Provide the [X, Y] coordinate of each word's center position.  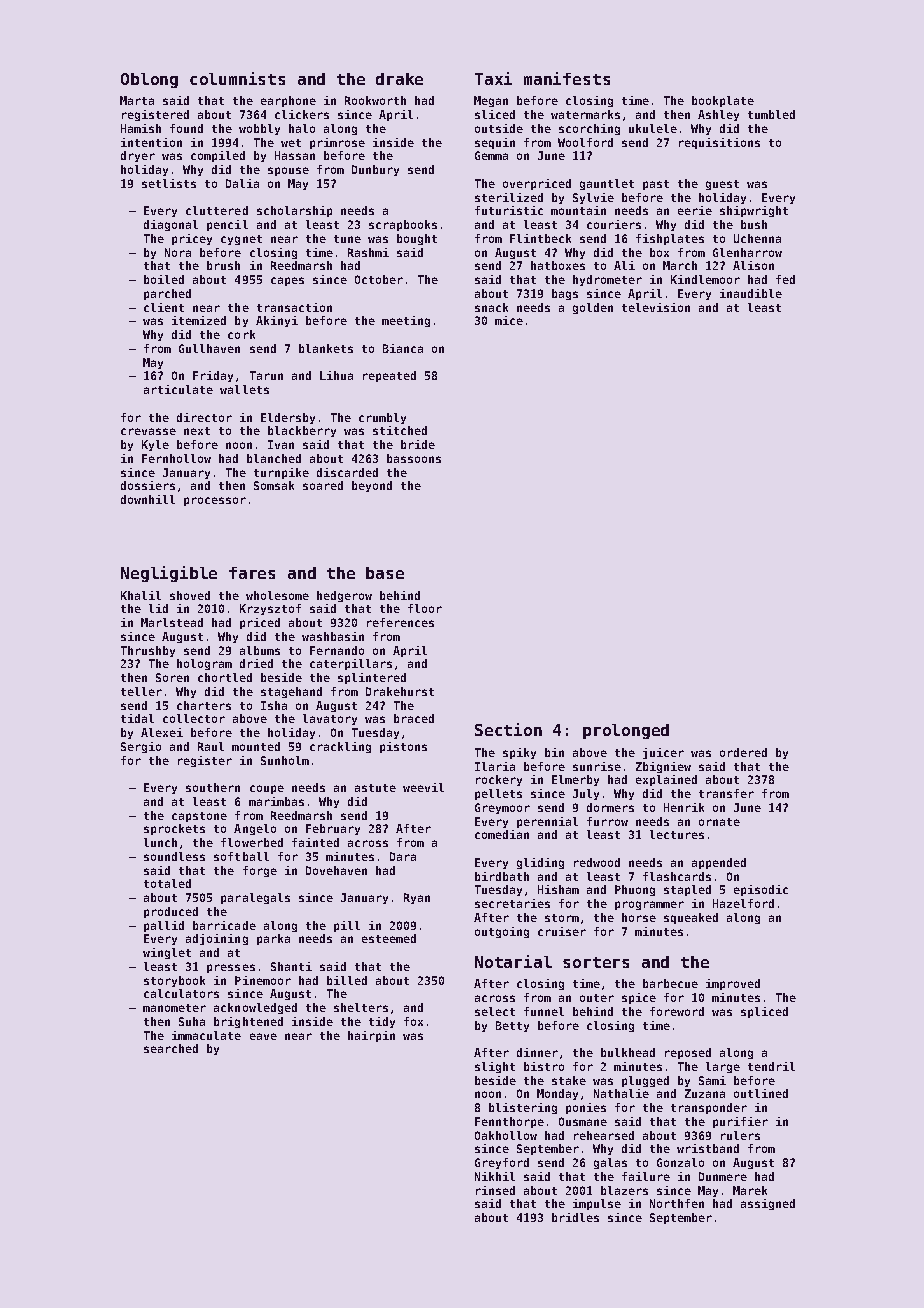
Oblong [149, 80]
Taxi [493, 78]
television [656, 307]
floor [425, 608]
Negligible [169, 574]
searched [171, 1048]
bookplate [723, 101]
